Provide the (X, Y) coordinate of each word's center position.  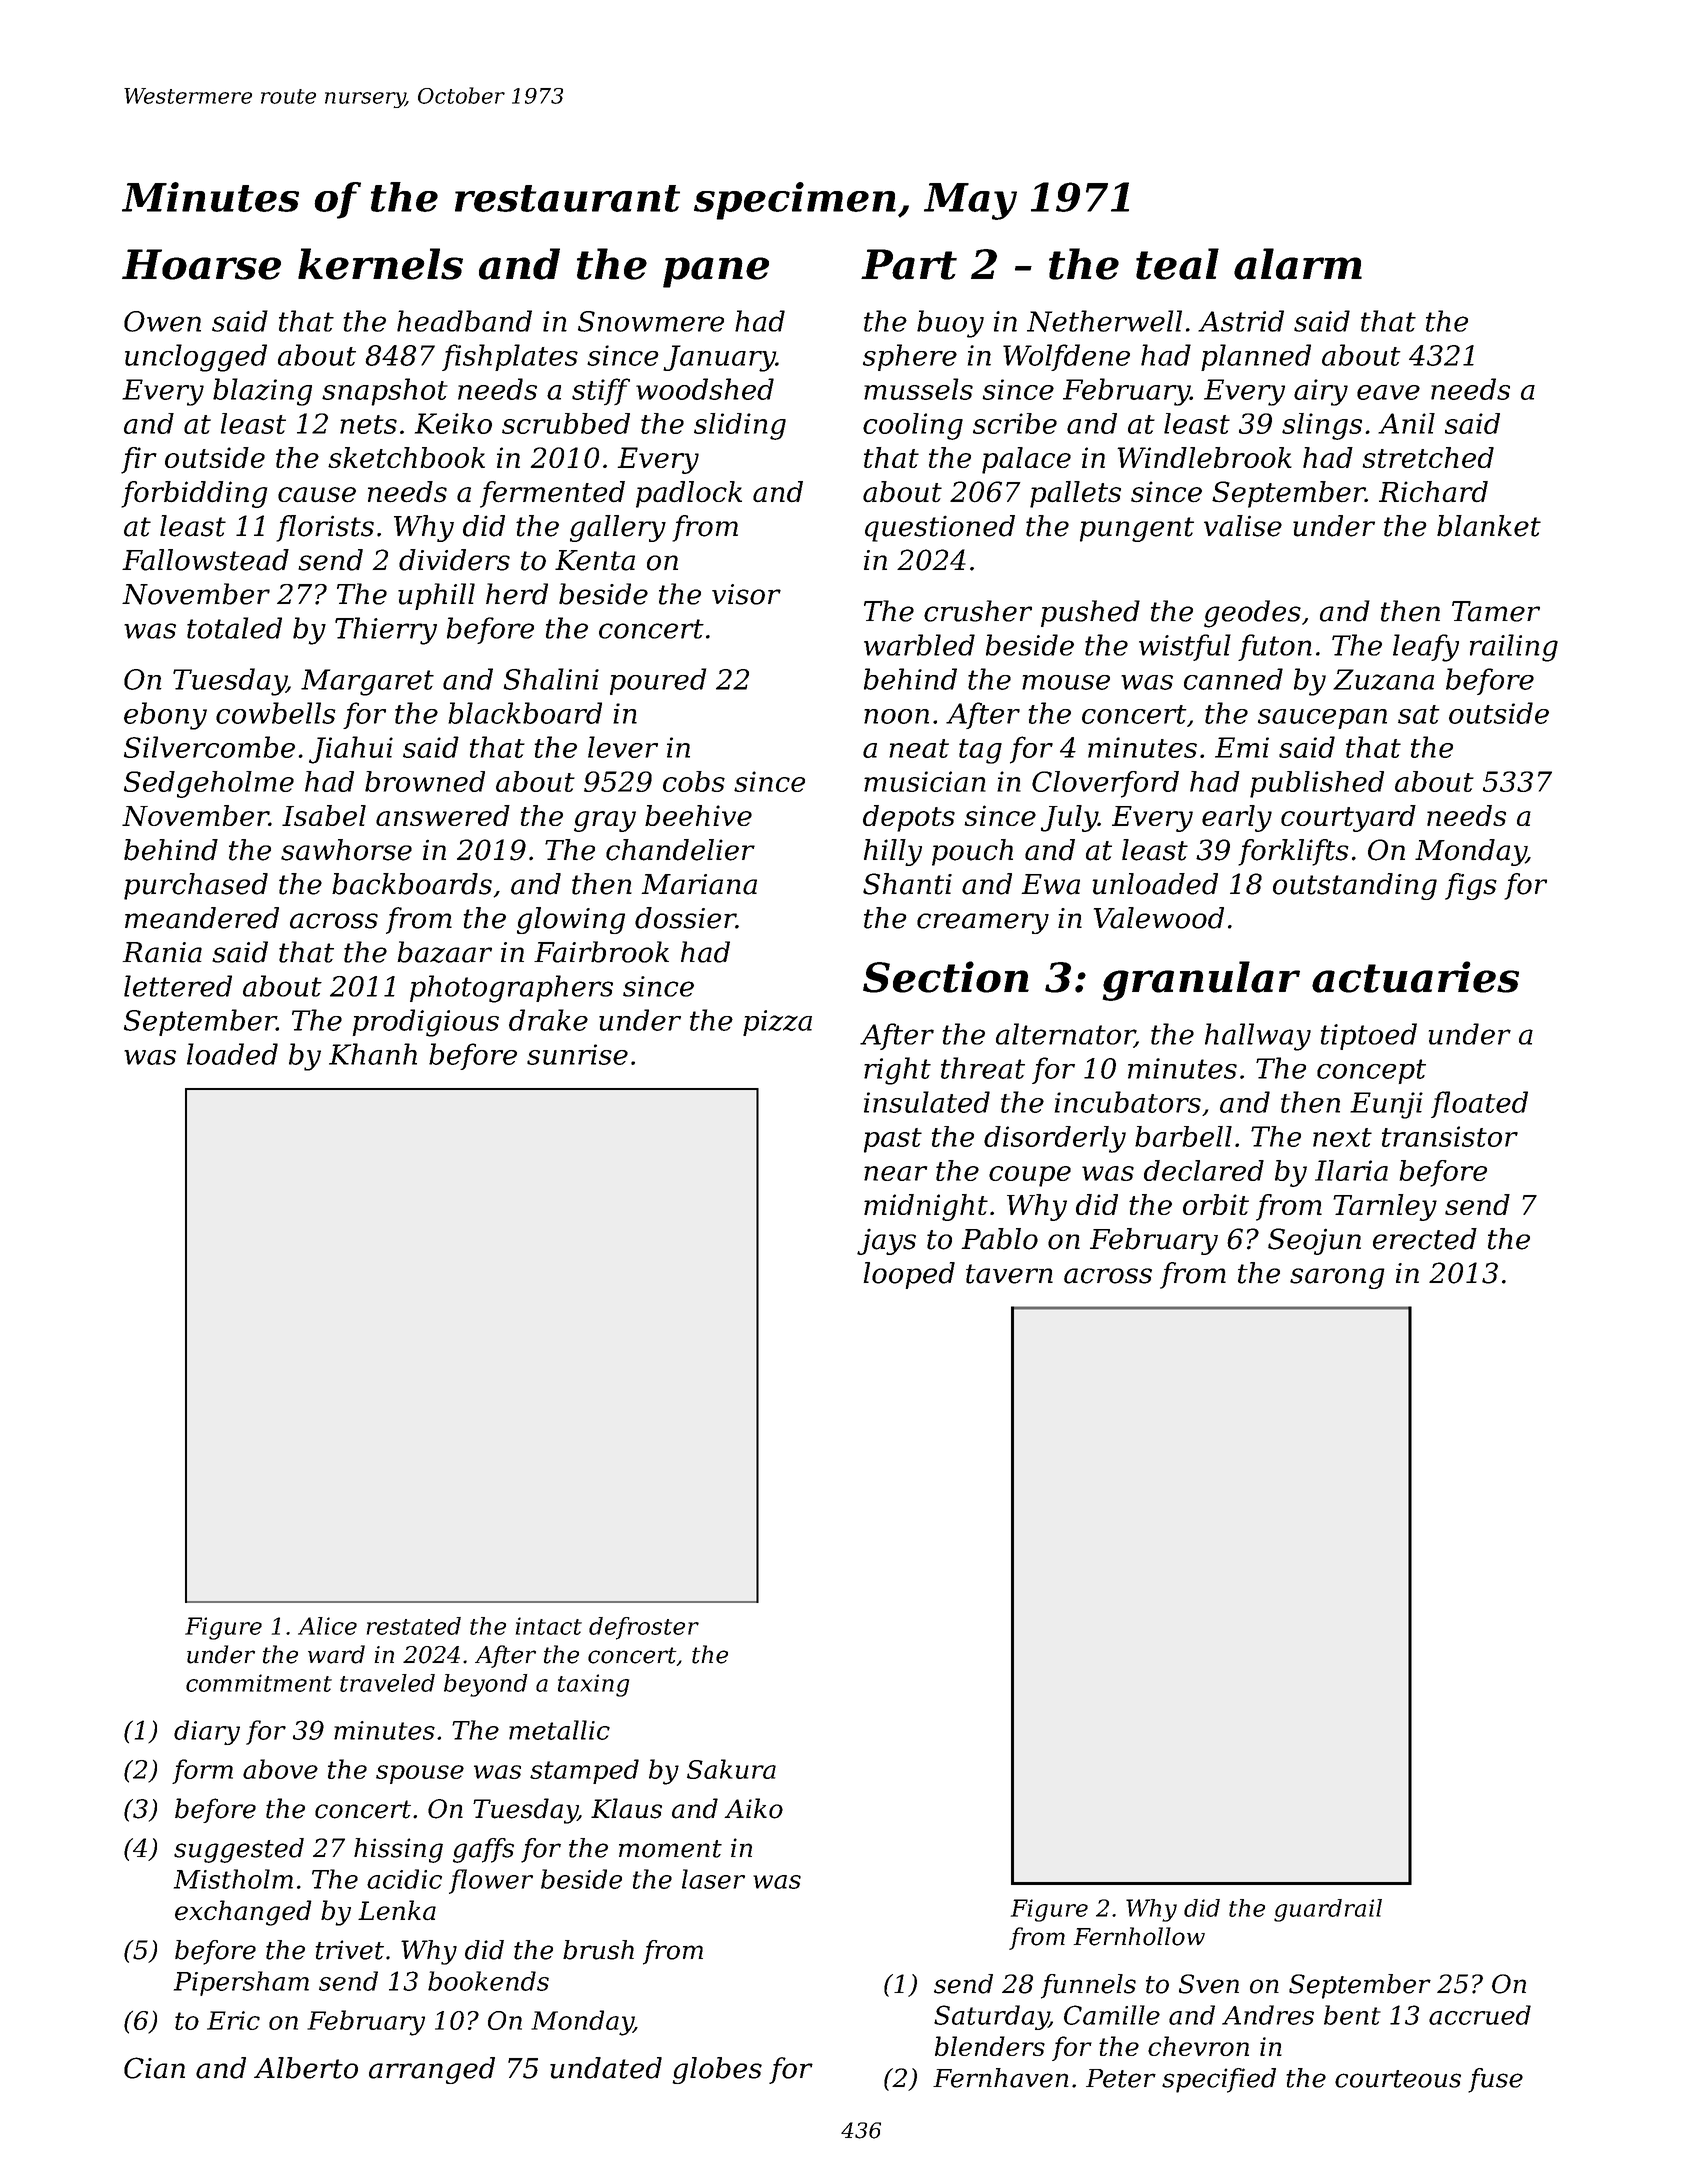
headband (464, 321)
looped (909, 1275)
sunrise (577, 1054)
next (1342, 1137)
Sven (1209, 1984)
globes (717, 2070)
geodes (1252, 614)
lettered (178, 986)
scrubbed (566, 423)
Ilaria (1351, 1170)
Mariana (699, 884)
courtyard (1348, 818)
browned (425, 781)
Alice (327, 1626)
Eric (233, 2020)
